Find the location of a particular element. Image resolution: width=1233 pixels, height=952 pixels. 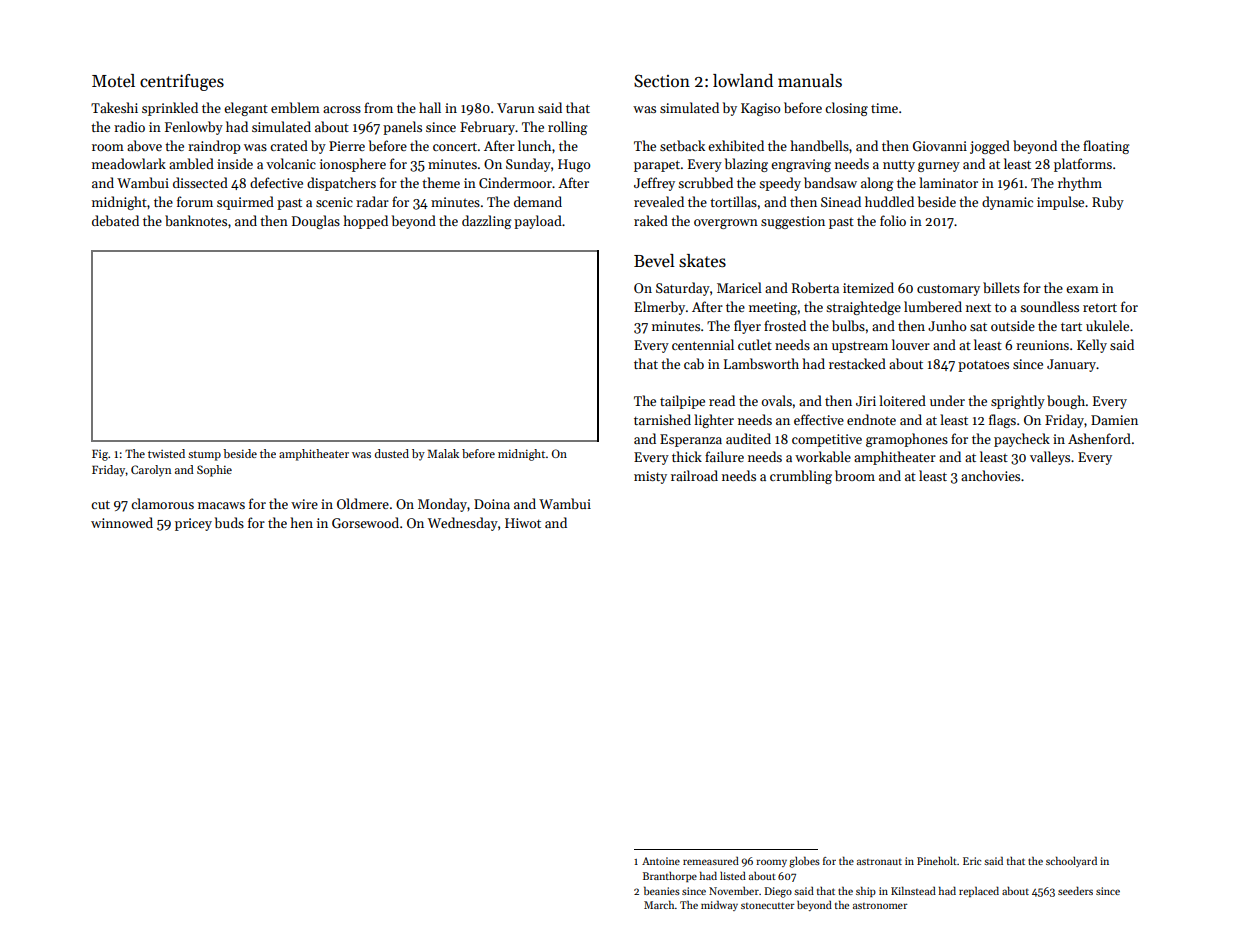

winnowed is located at coordinates (122, 522).
